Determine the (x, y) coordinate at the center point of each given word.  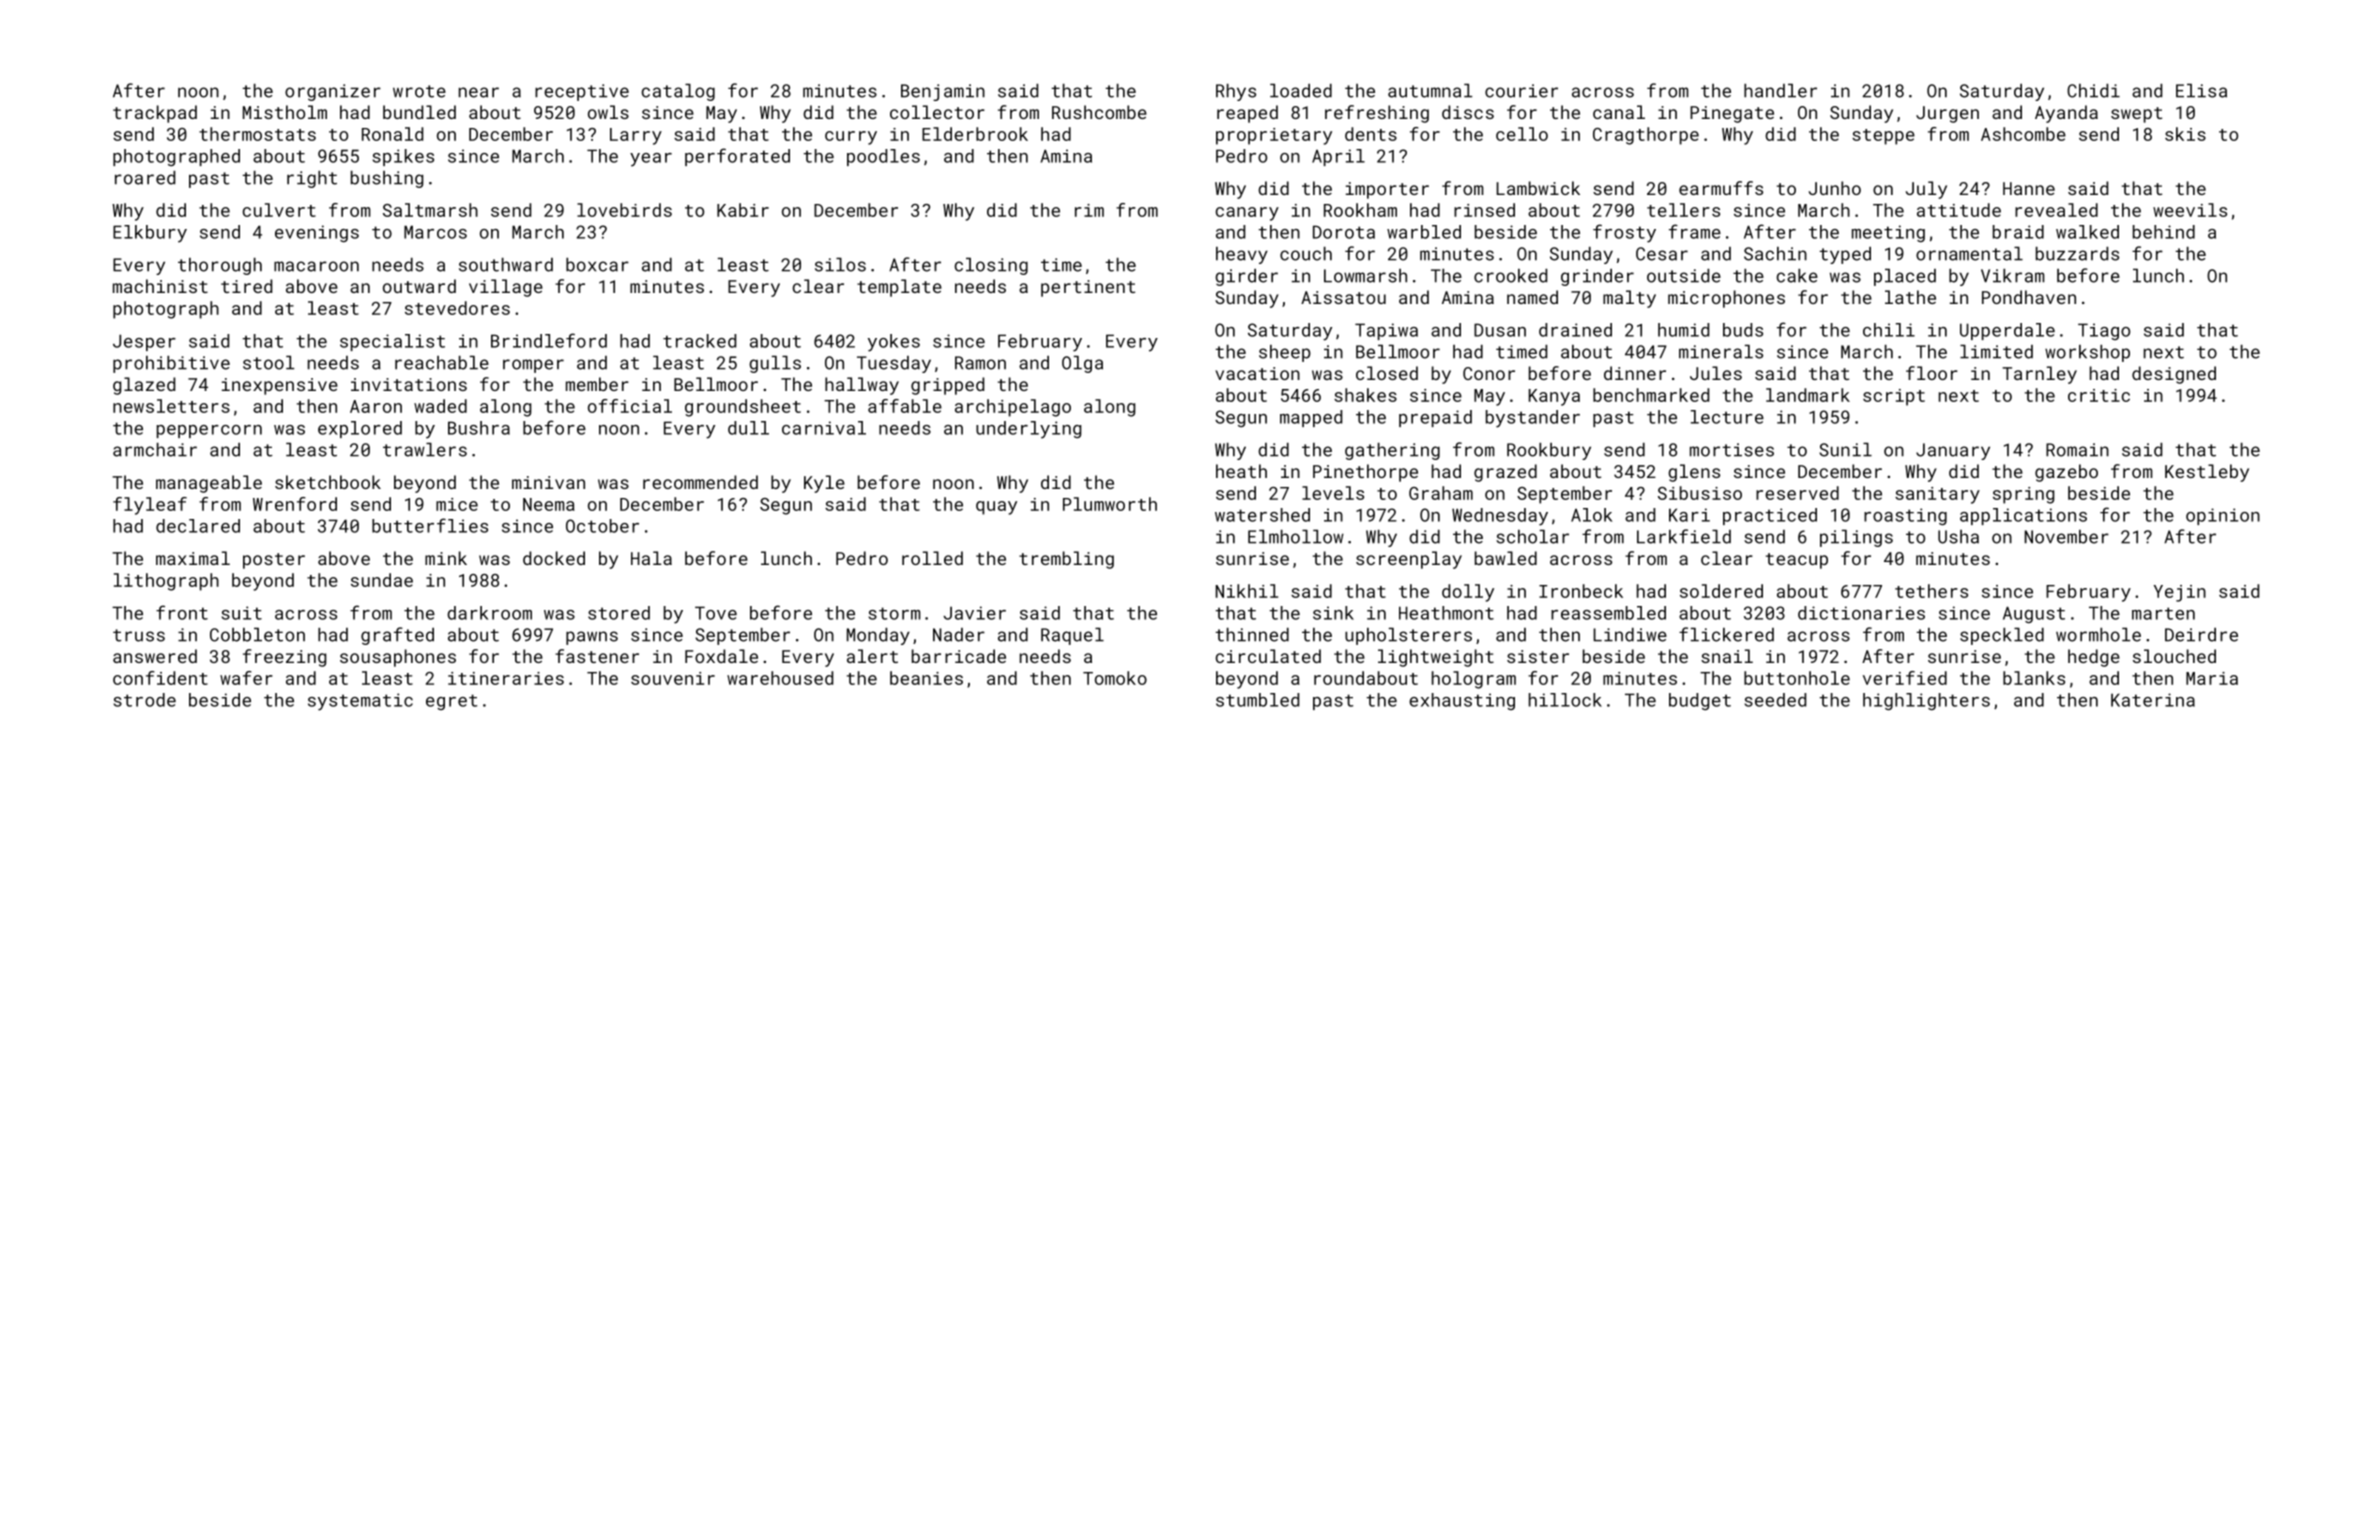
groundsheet (743, 408)
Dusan (1500, 330)
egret (451, 702)
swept (2136, 115)
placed (1905, 277)
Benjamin (943, 92)
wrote (419, 91)
